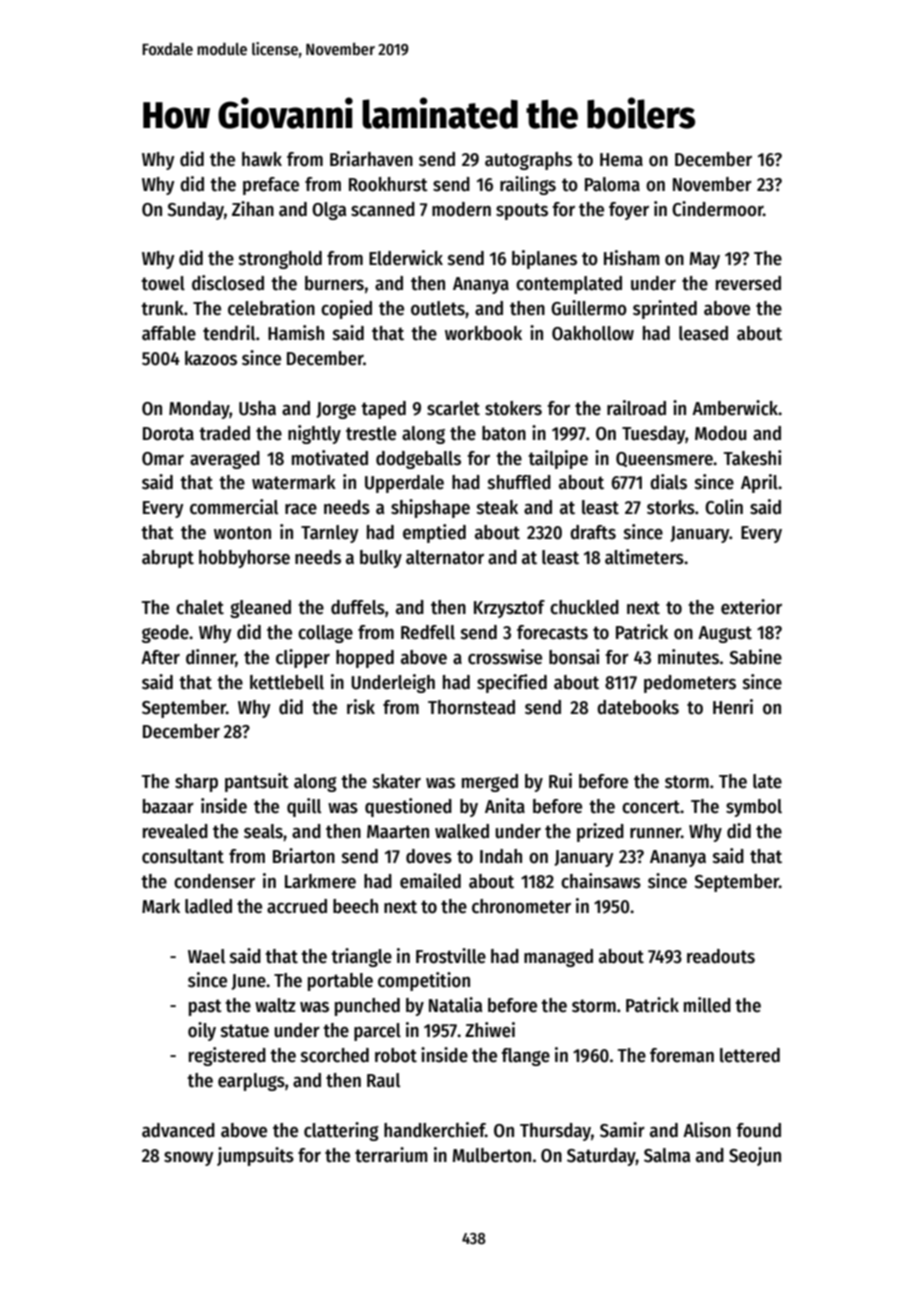 The height and width of the screenshot is (1311, 924). I want to click on Briarhaven, so click(371, 159).
